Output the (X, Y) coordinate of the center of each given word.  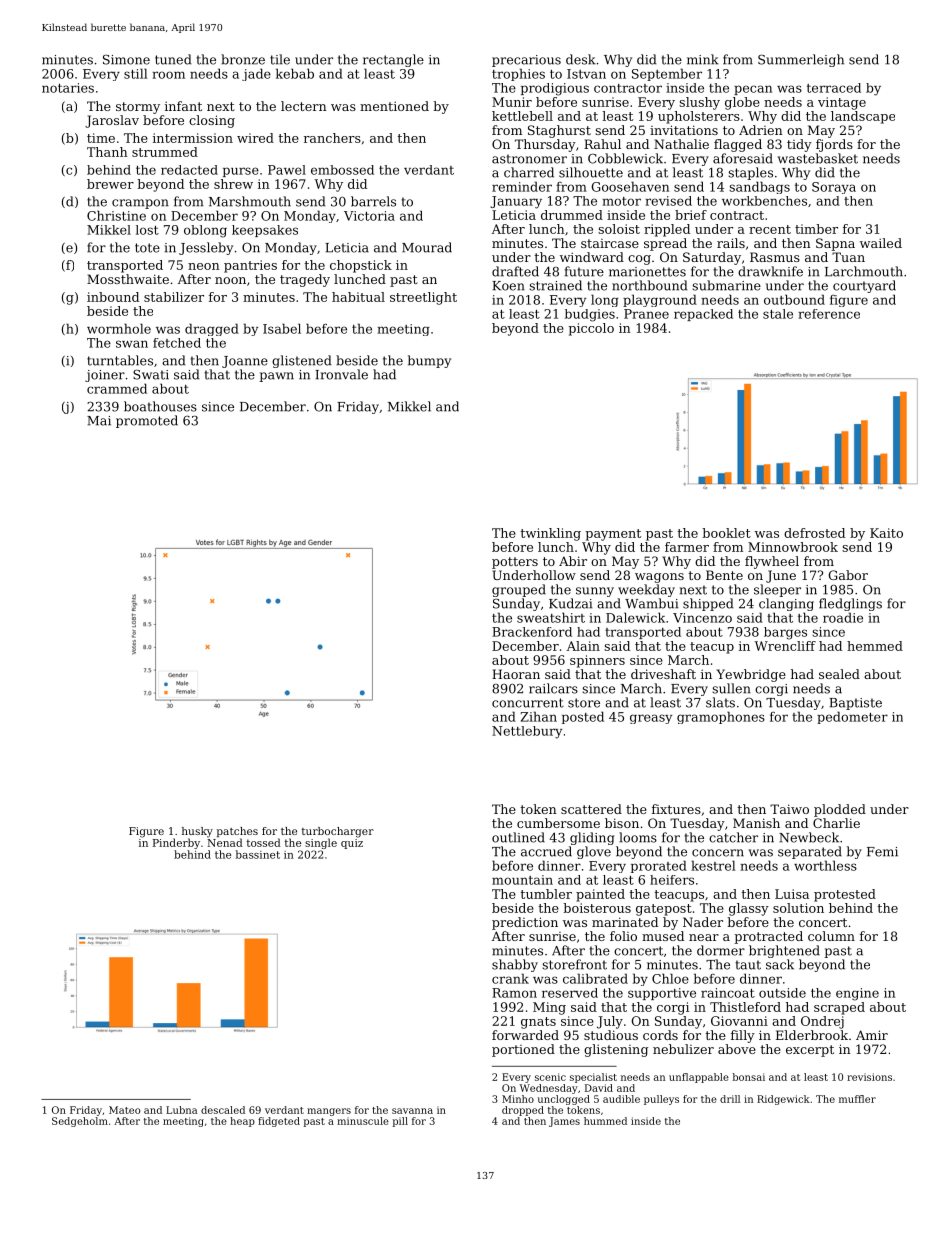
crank (510, 978)
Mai (99, 421)
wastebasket (818, 158)
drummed (572, 215)
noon (230, 280)
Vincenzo (702, 618)
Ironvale (341, 374)
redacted (189, 170)
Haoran (516, 674)
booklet (726, 533)
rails (731, 243)
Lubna (181, 1110)
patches (237, 832)
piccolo (591, 329)
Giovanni (739, 1021)
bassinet (258, 854)
